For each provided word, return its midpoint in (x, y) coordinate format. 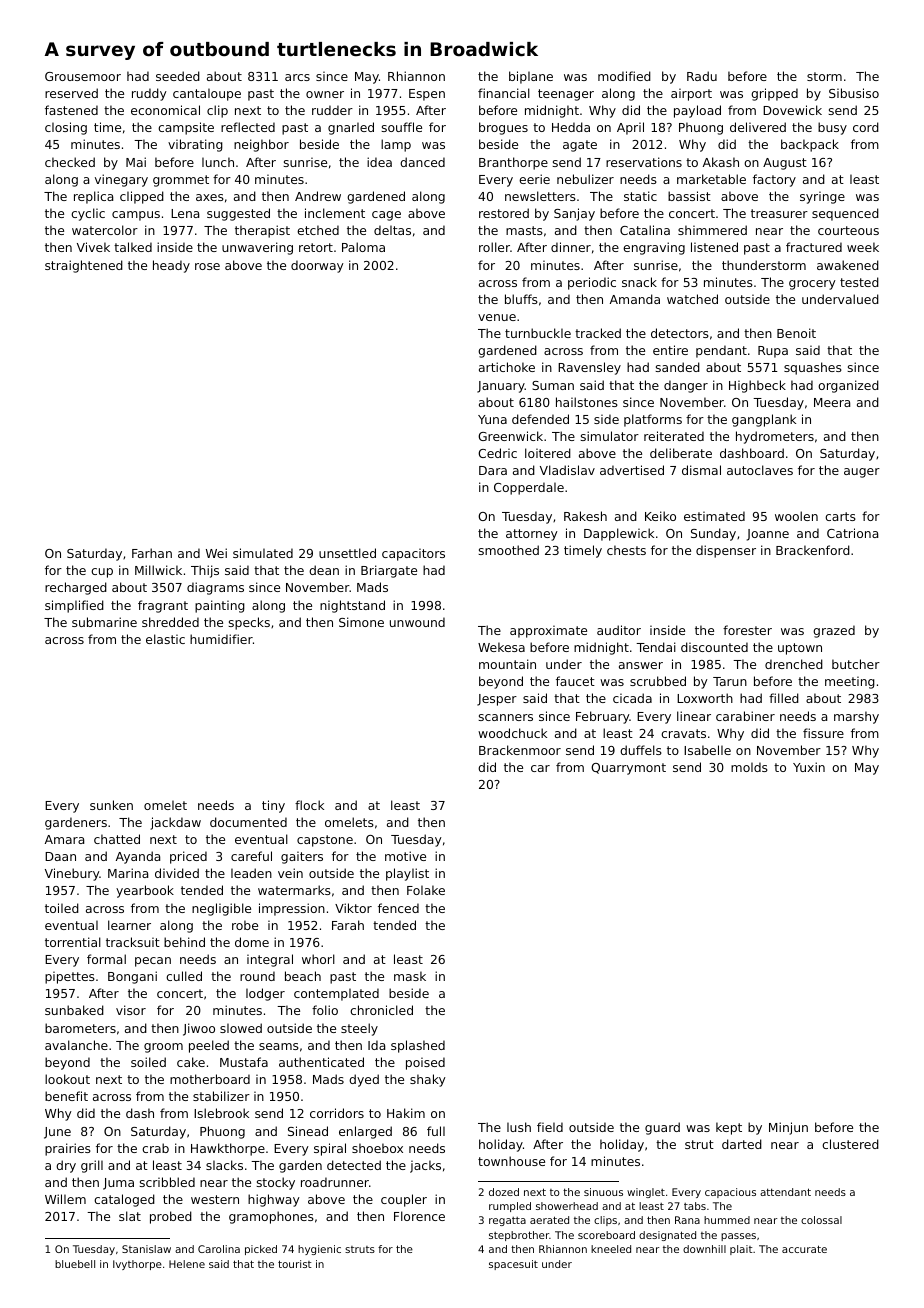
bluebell (75, 1264)
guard (662, 1128)
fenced (398, 908)
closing (66, 128)
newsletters (540, 196)
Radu (702, 76)
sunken (111, 805)
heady (171, 266)
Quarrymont (628, 769)
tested (859, 282)
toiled (62, 908)
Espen (427, 95)
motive (405, 856)
